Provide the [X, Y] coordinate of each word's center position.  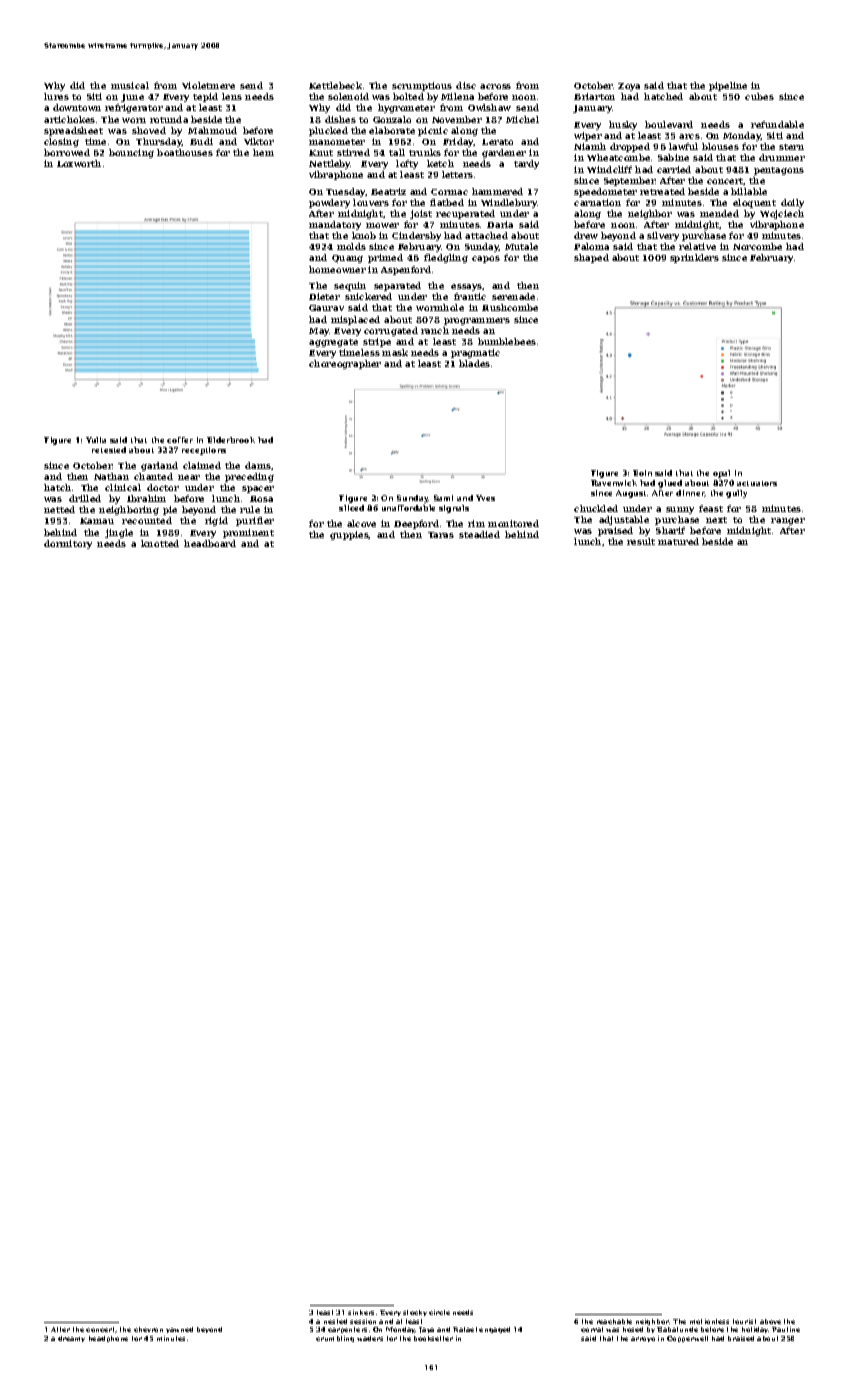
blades [474, 363]
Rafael [465, 1329]
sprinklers [694, 258]
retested [109, 450]
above [770, 1321]
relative [697, 246]
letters [457, 174]
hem [263, 152]
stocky [415, 1313]
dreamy [71, 1339]
